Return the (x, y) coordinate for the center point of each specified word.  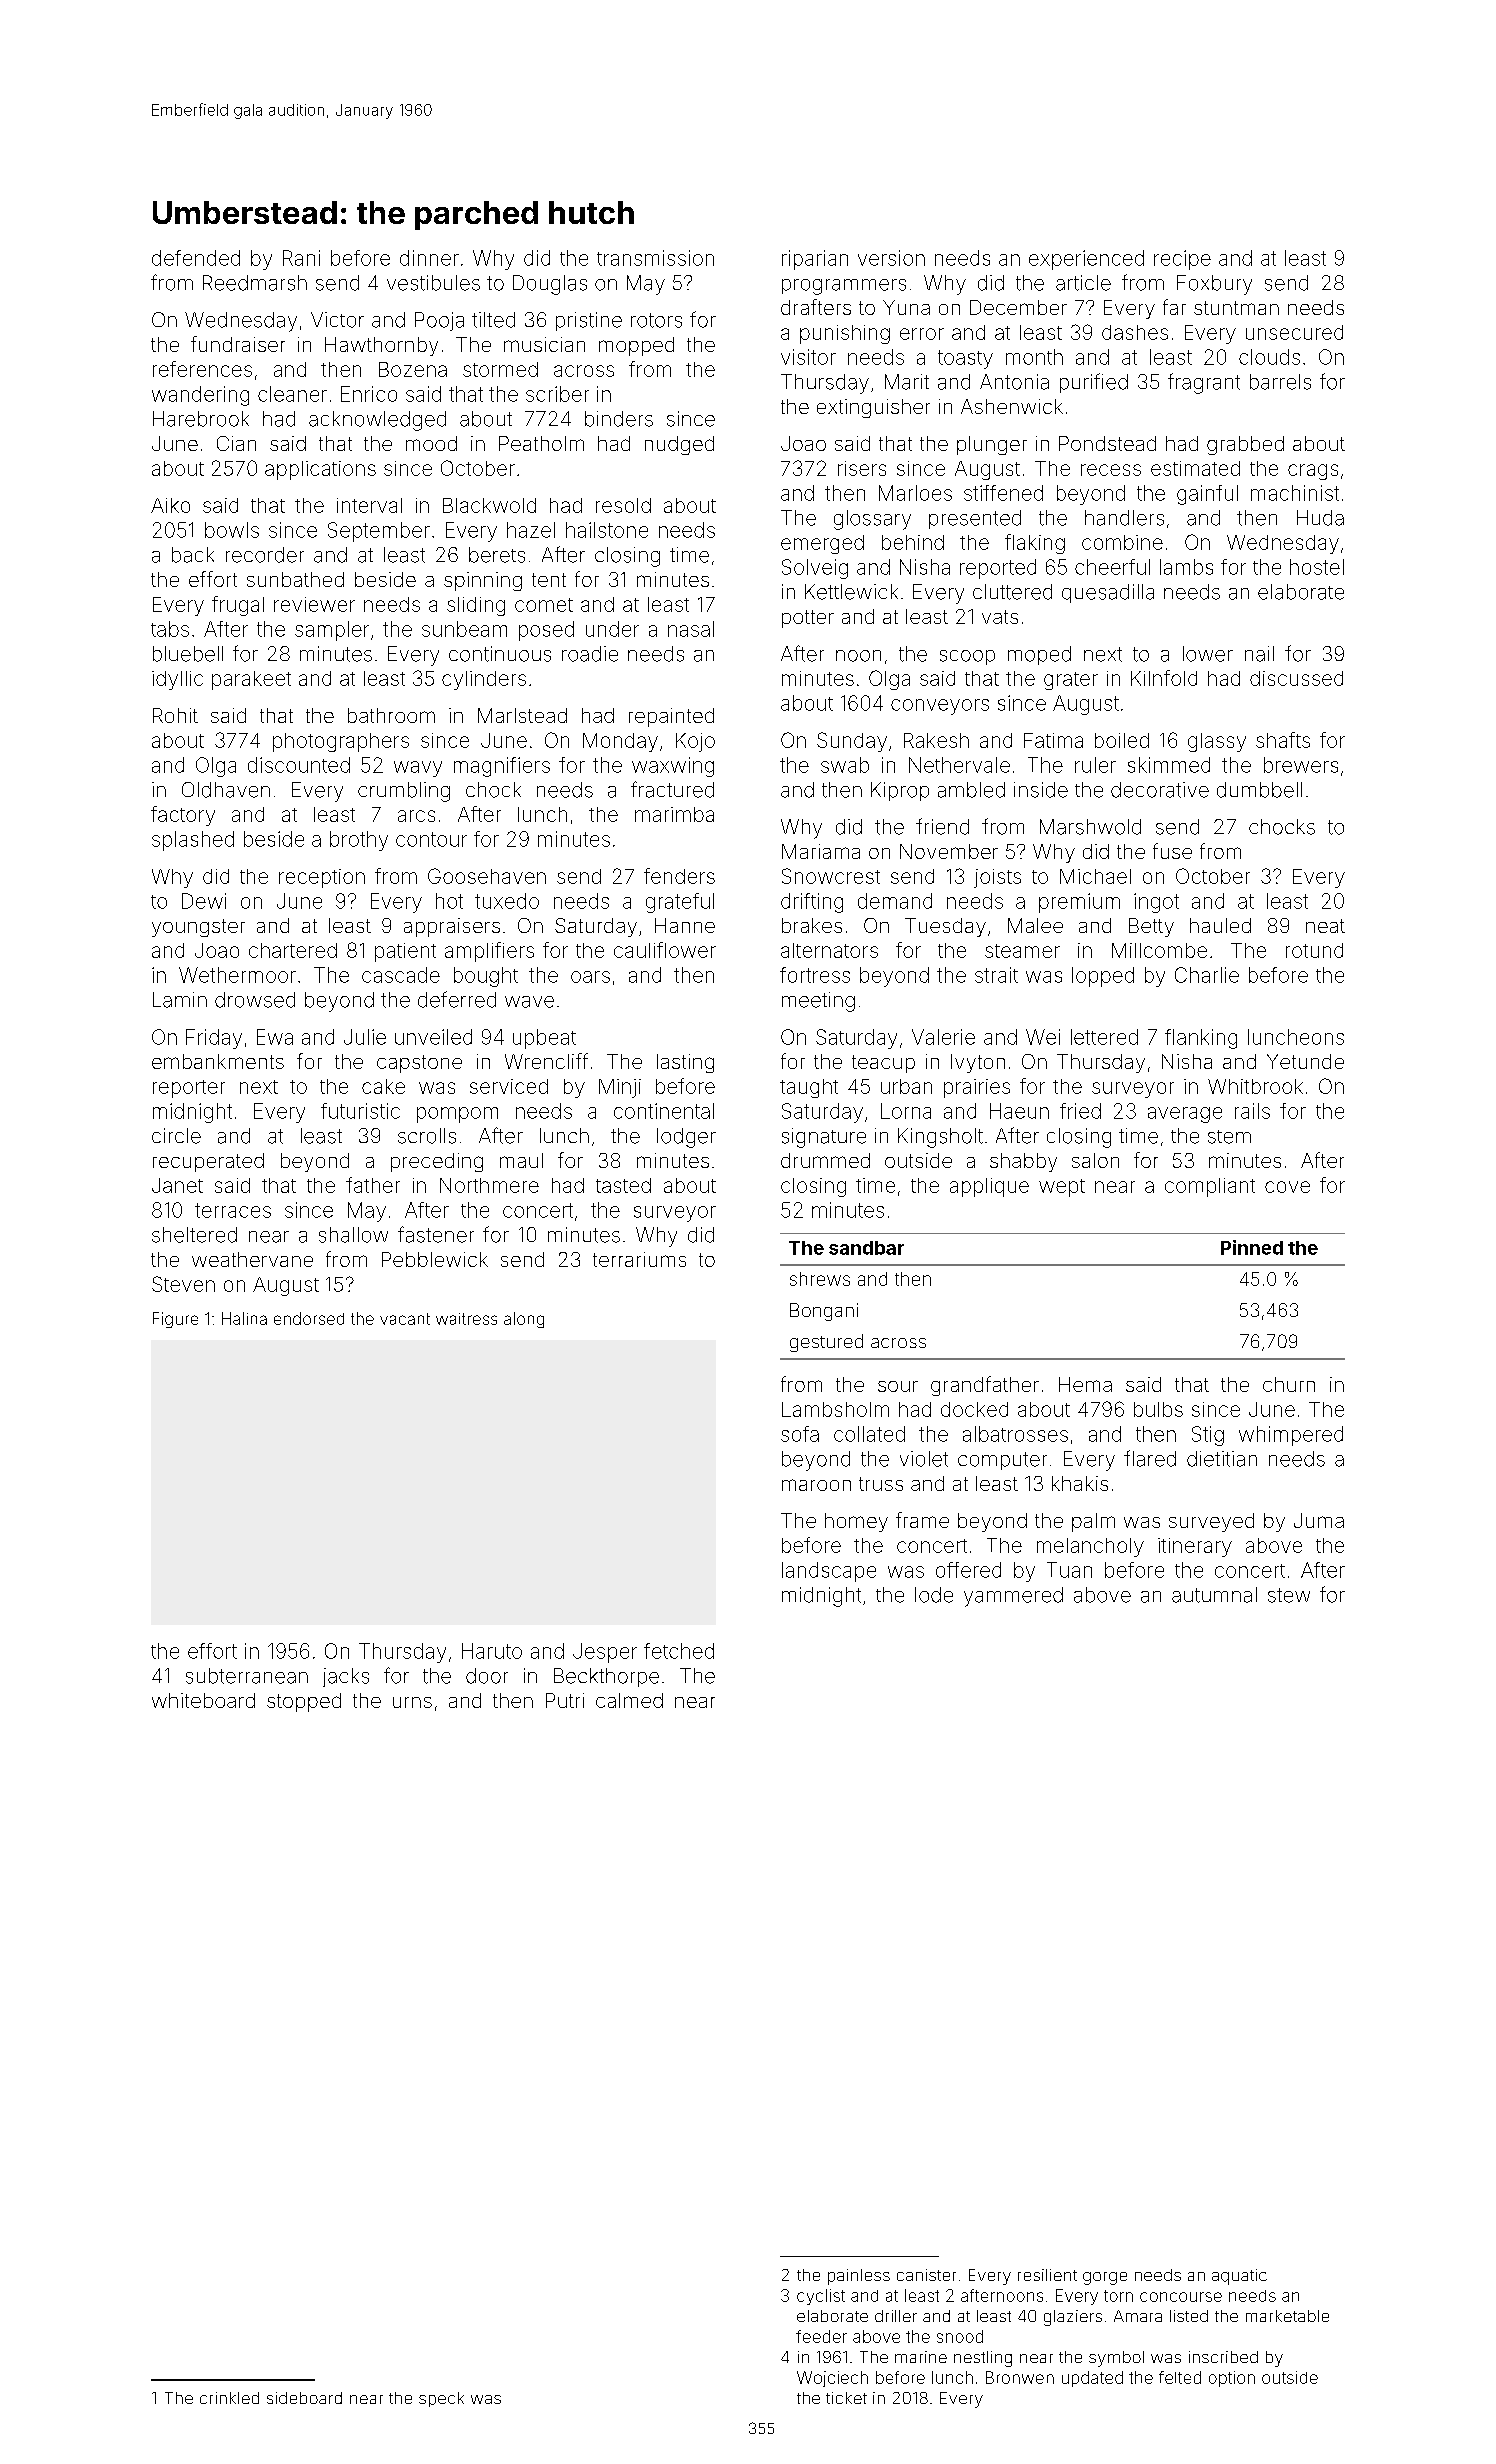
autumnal (1214, 1595)
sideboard (304, 2398)
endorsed (309, 1318)
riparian (815, 260)
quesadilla (1108, 593)
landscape (829, 1572)
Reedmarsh (255, 283)
